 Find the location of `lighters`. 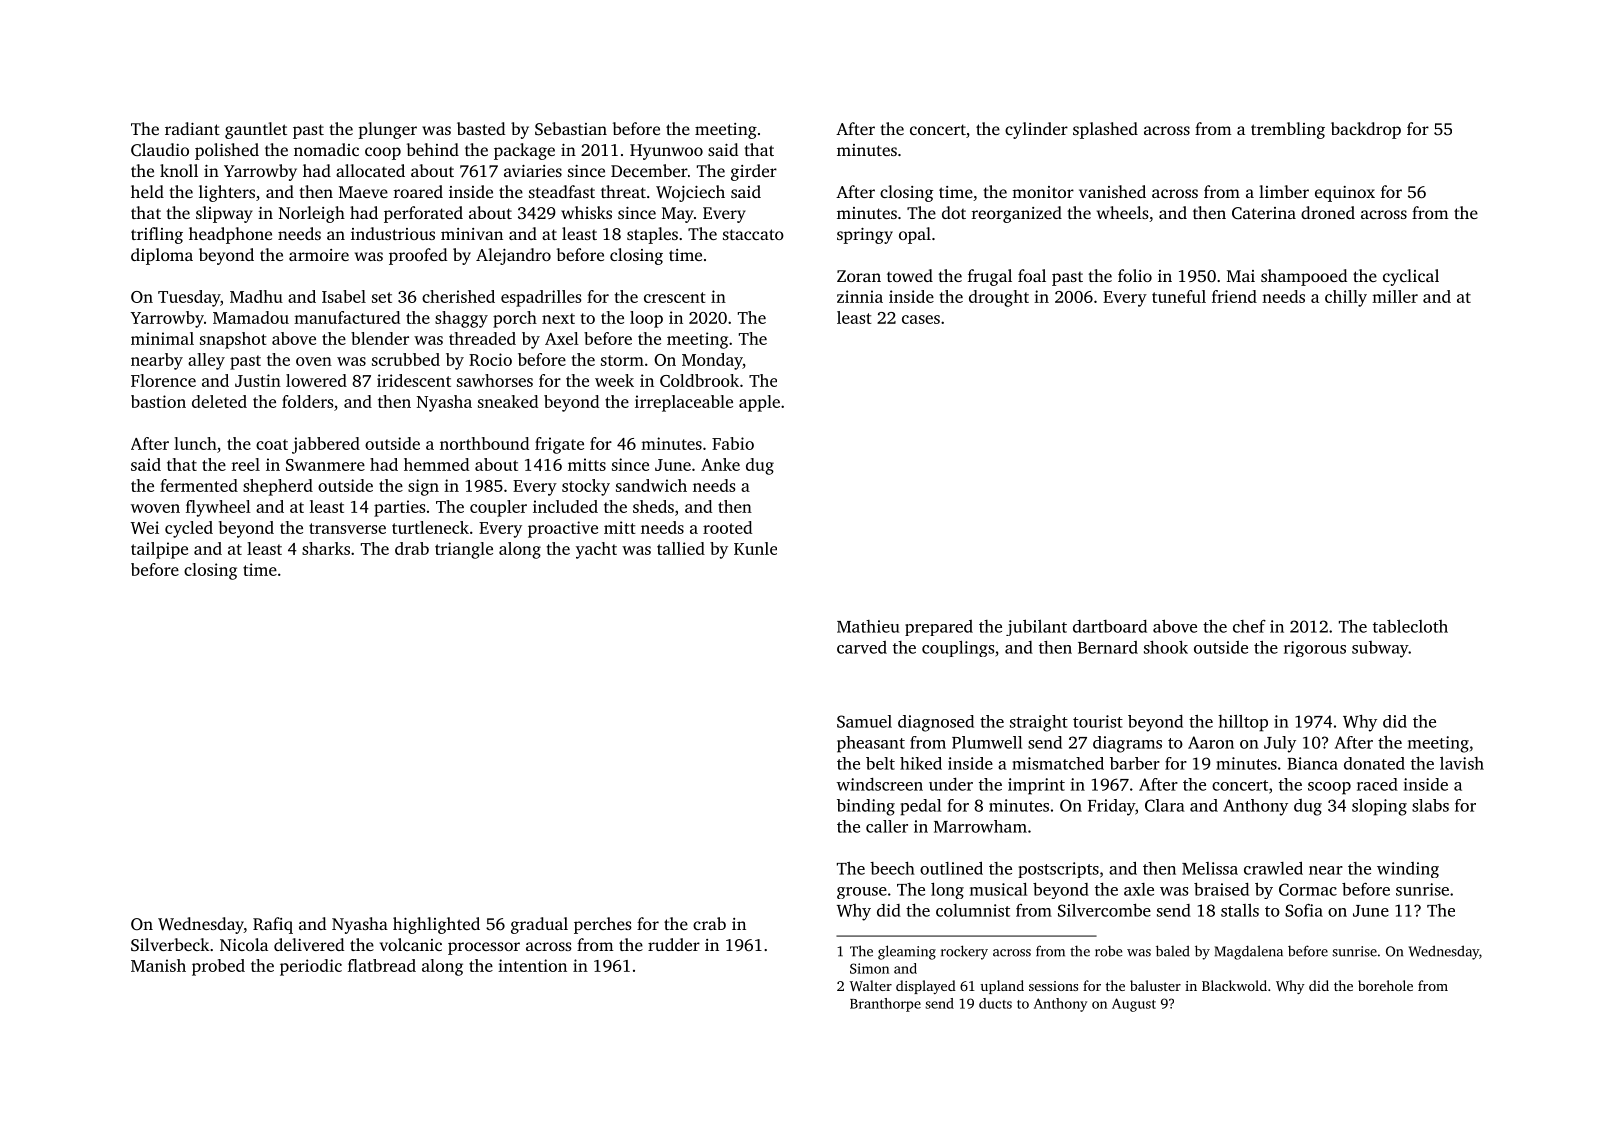

lighters is located at coordinates (227, 193).
